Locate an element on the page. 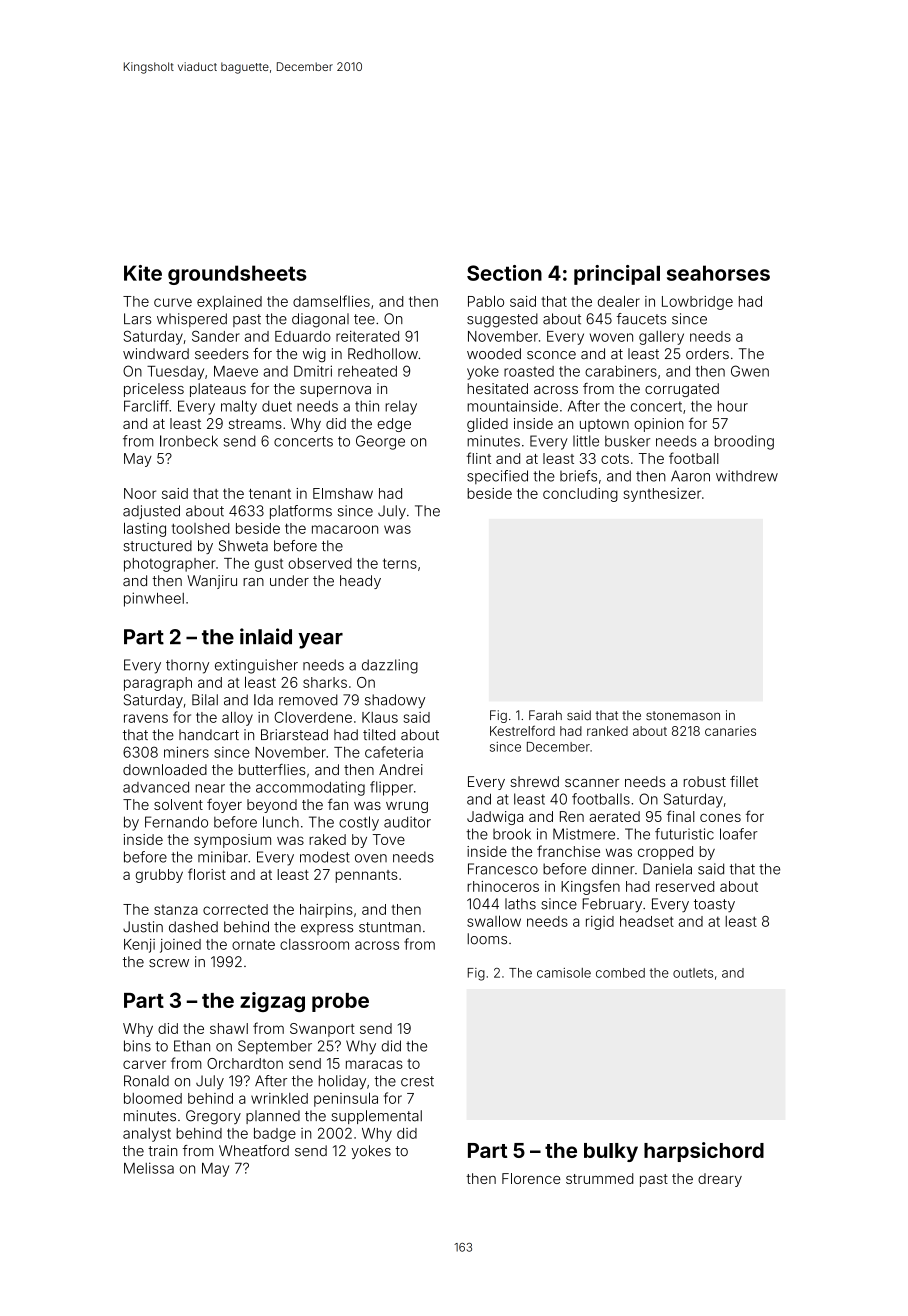 This image has height=1316, width=908. suggested is located at coordinates (502, 320).
